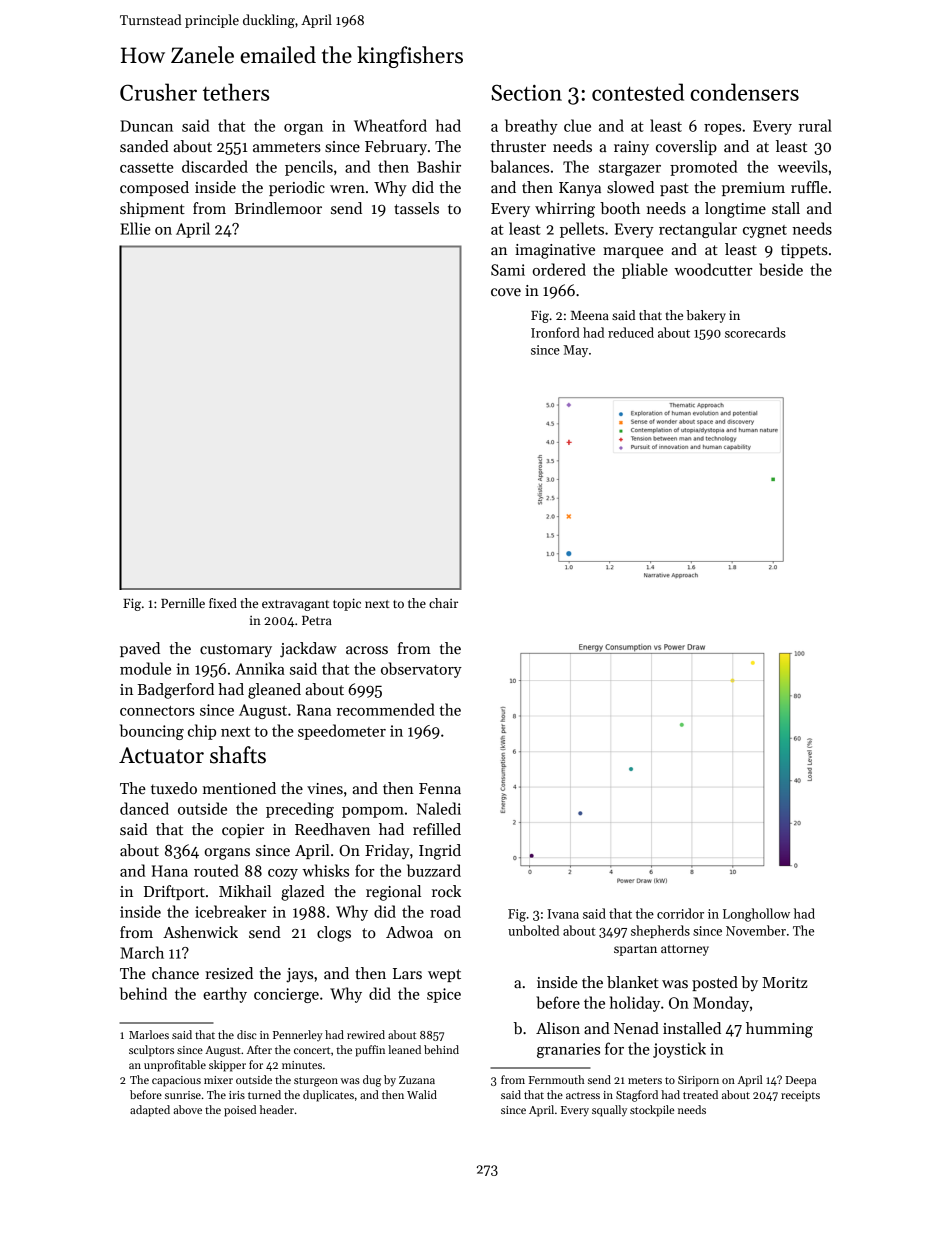 The height and width of the image is (1233, 952). I want to click on Section, so click(526, 92).
